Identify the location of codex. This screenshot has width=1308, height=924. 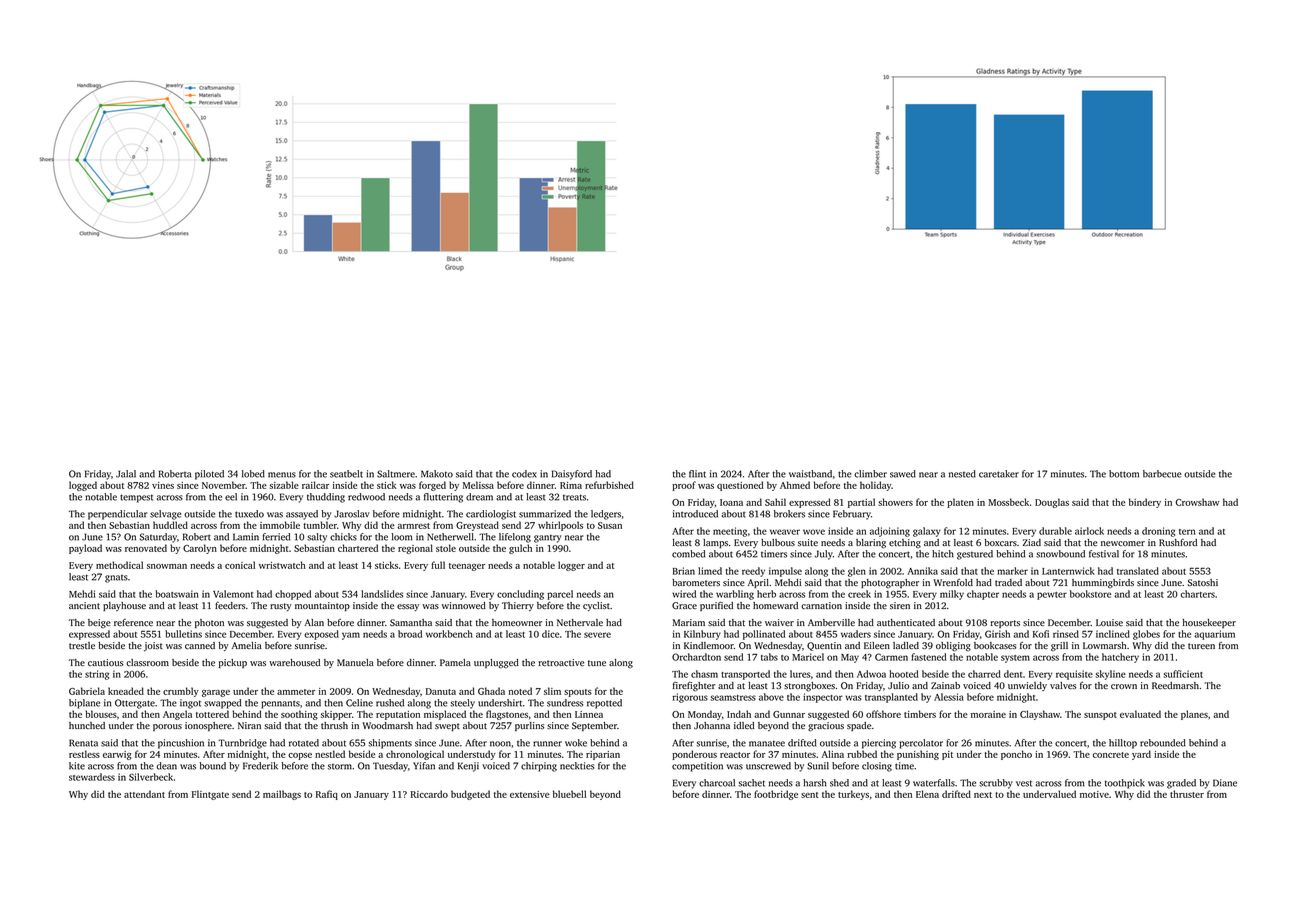
(524, 474).
